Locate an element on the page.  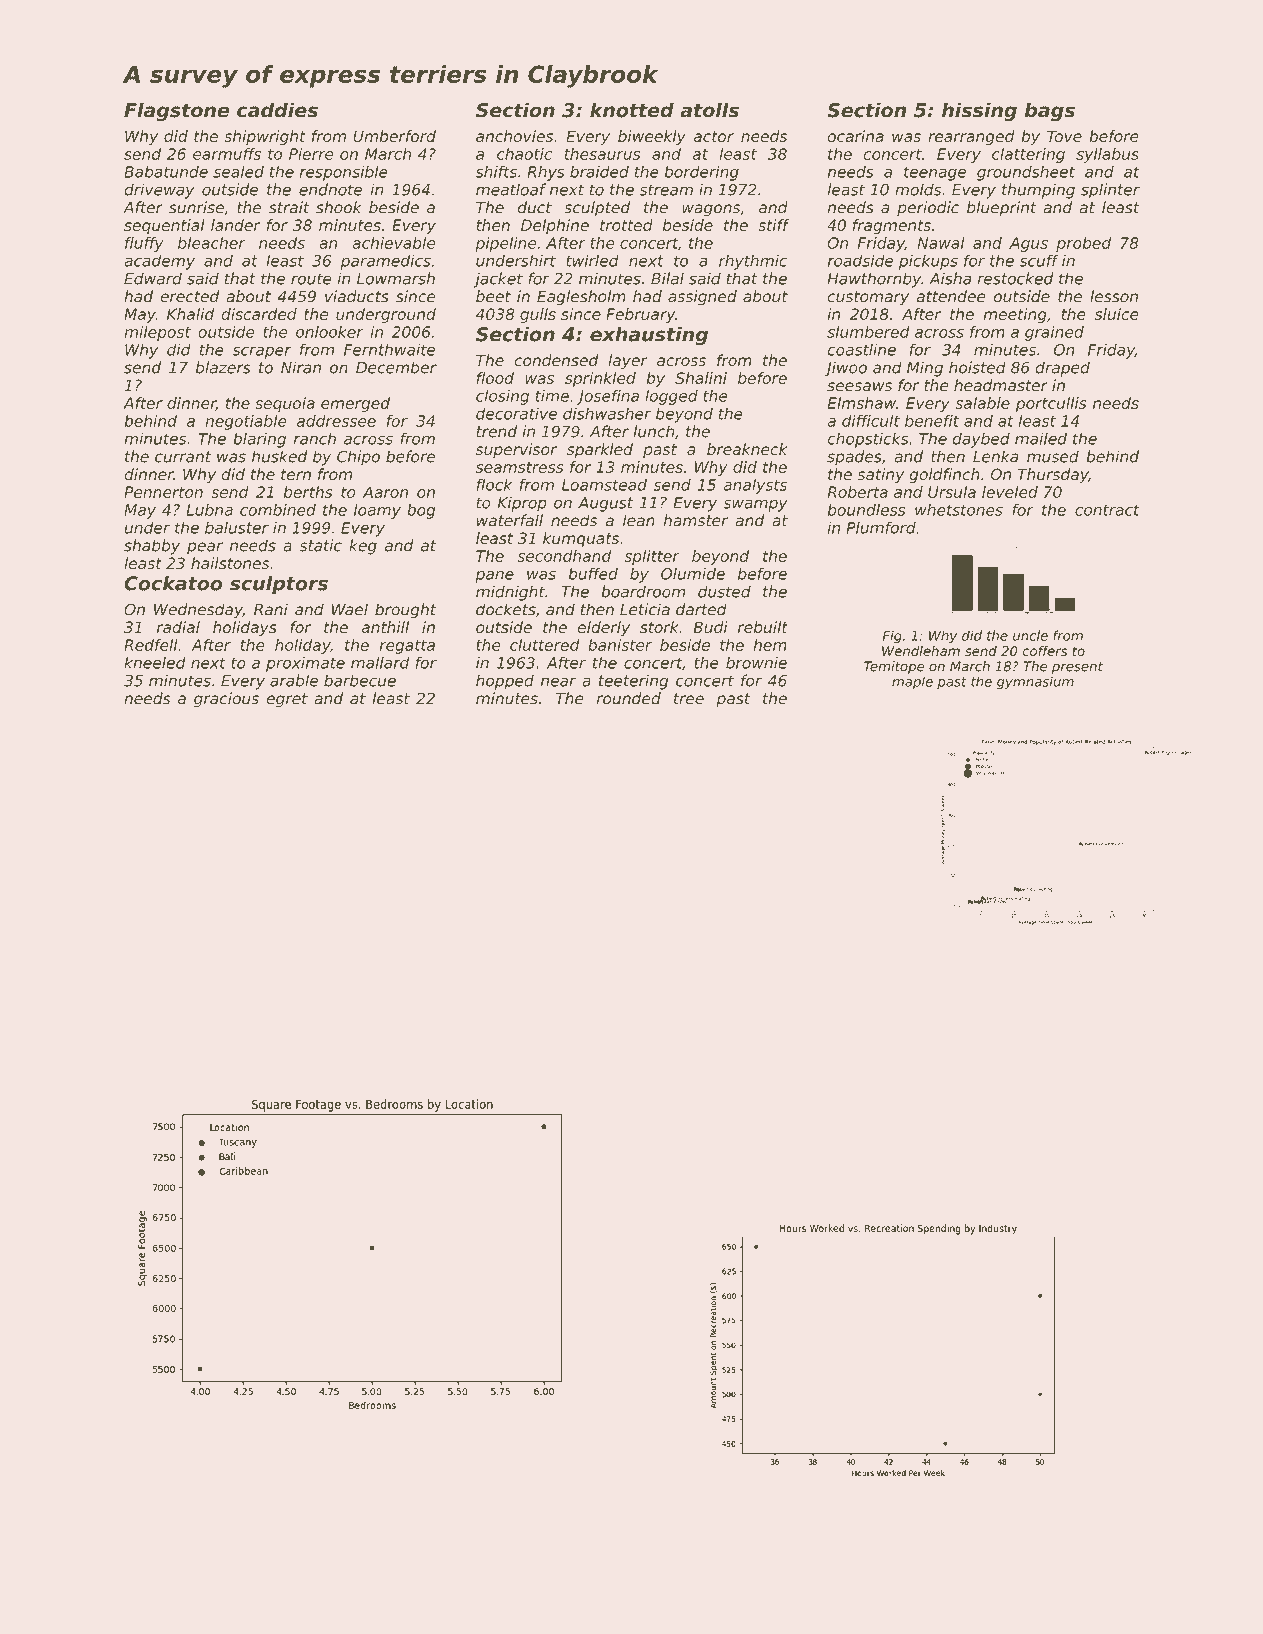
benefit is located at coordinates (932, 421).
